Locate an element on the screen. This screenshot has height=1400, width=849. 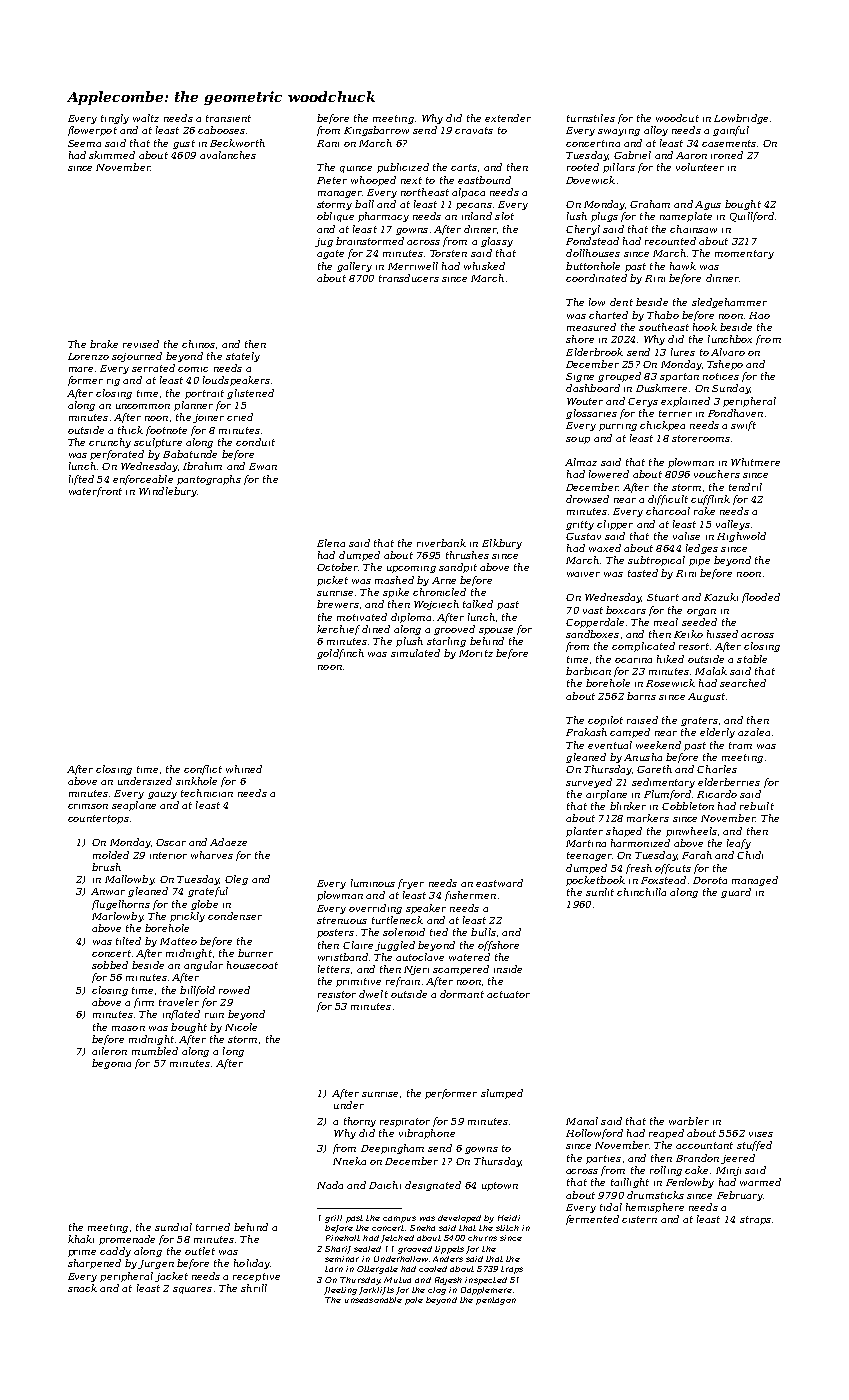
graters is located at coordinates (699, 721).
